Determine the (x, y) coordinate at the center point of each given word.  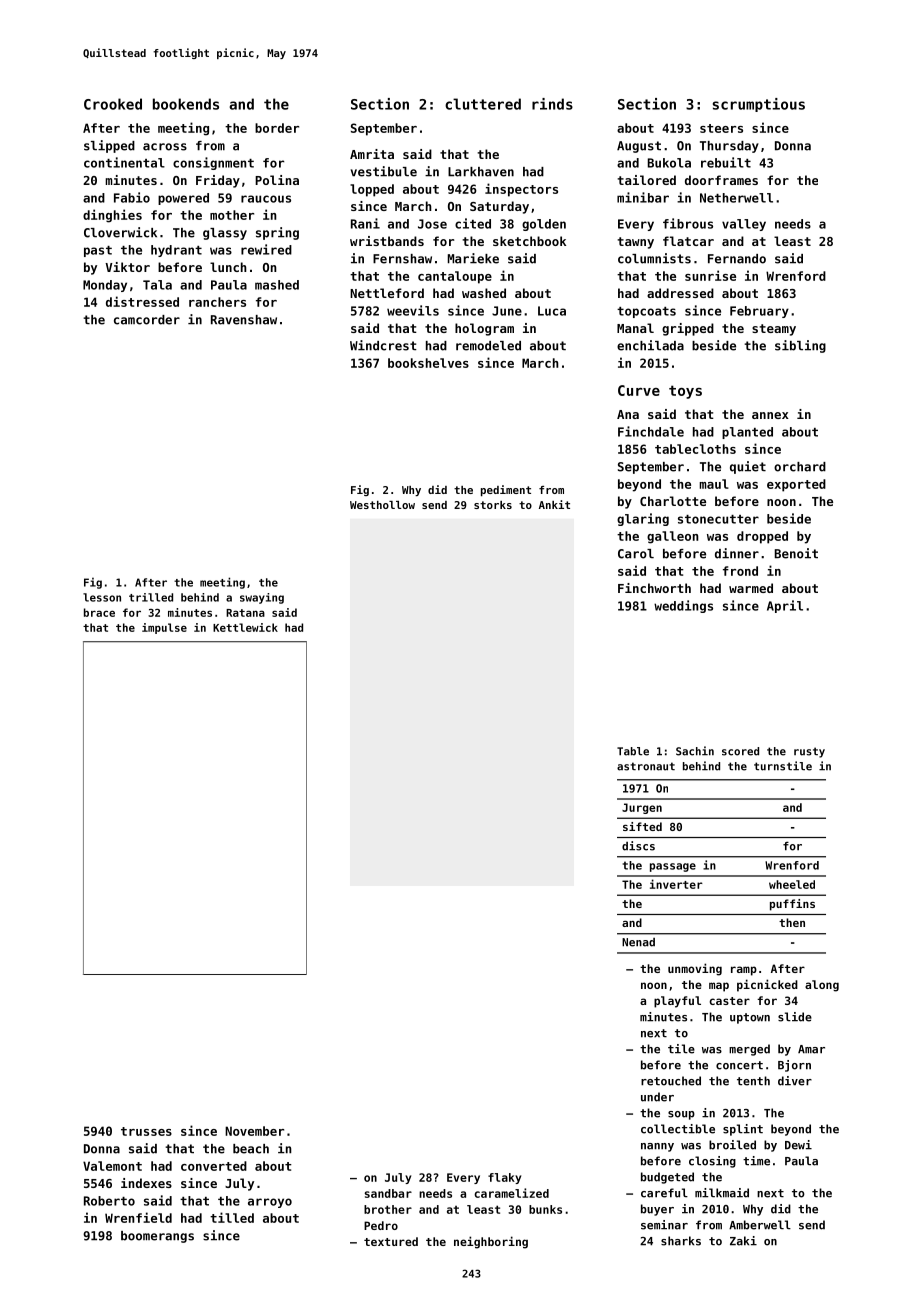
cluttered (483, 104)
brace (99, 612)
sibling (800, 346)
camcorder (147, 320)
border (277, 128)
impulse (164, 628)
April (785, 606)
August (639, 147)
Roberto (109, 1201)
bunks (545, 1209)
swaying (262, 598)
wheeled (792, 884)
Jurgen (642, 808)
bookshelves (428, 363)
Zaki (743, 1241)
